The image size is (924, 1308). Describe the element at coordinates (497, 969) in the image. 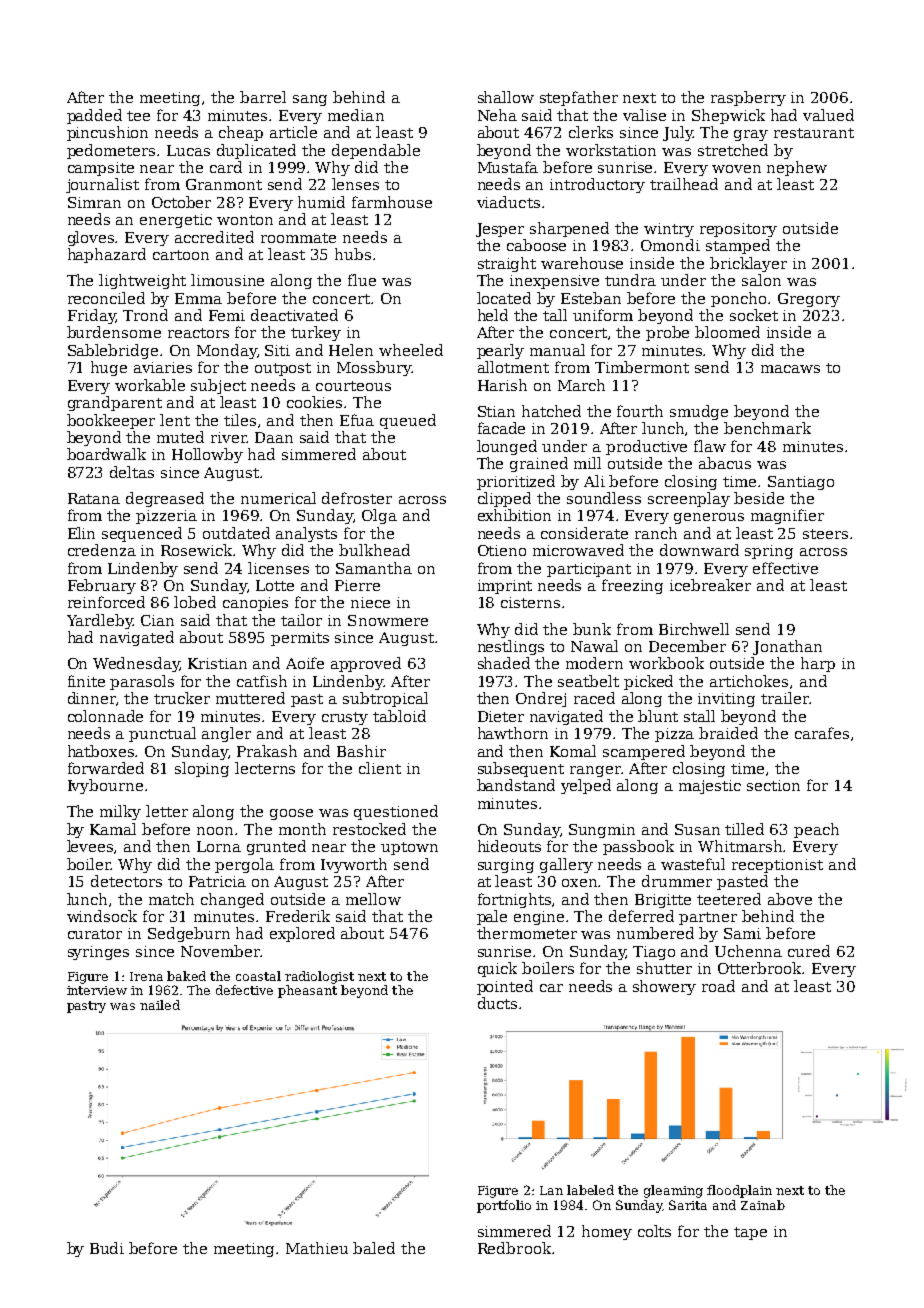

I see `quick` at that location.
